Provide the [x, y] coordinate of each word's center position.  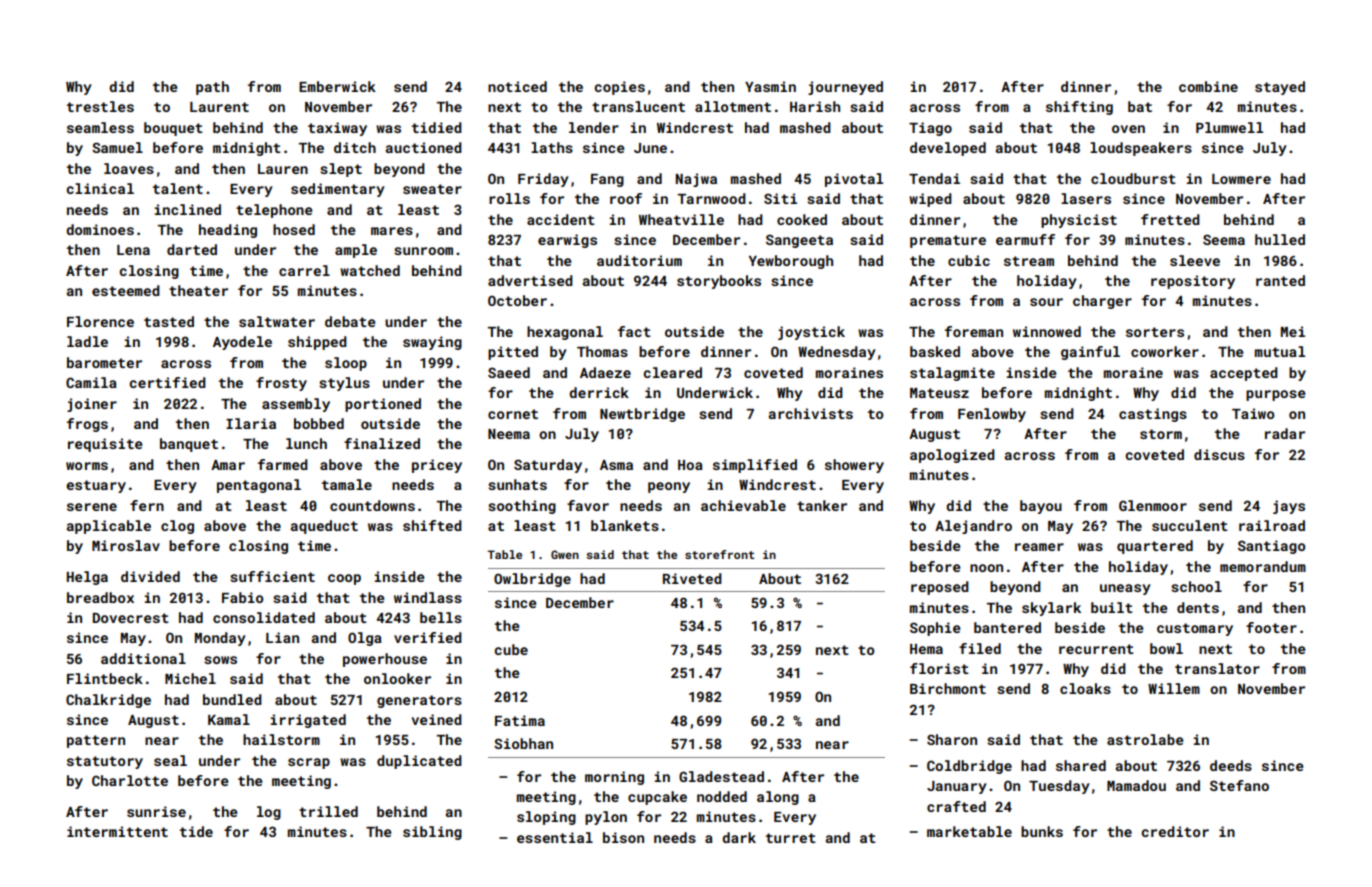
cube [511, 649]
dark [739, 837]
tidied [437, 127]
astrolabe [1145, 739]
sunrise [156, 811]
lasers [1086, 198]
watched [370, 270]
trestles [100, 106]
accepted [1244, 374]
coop [344, 579]
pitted [513, 353]
